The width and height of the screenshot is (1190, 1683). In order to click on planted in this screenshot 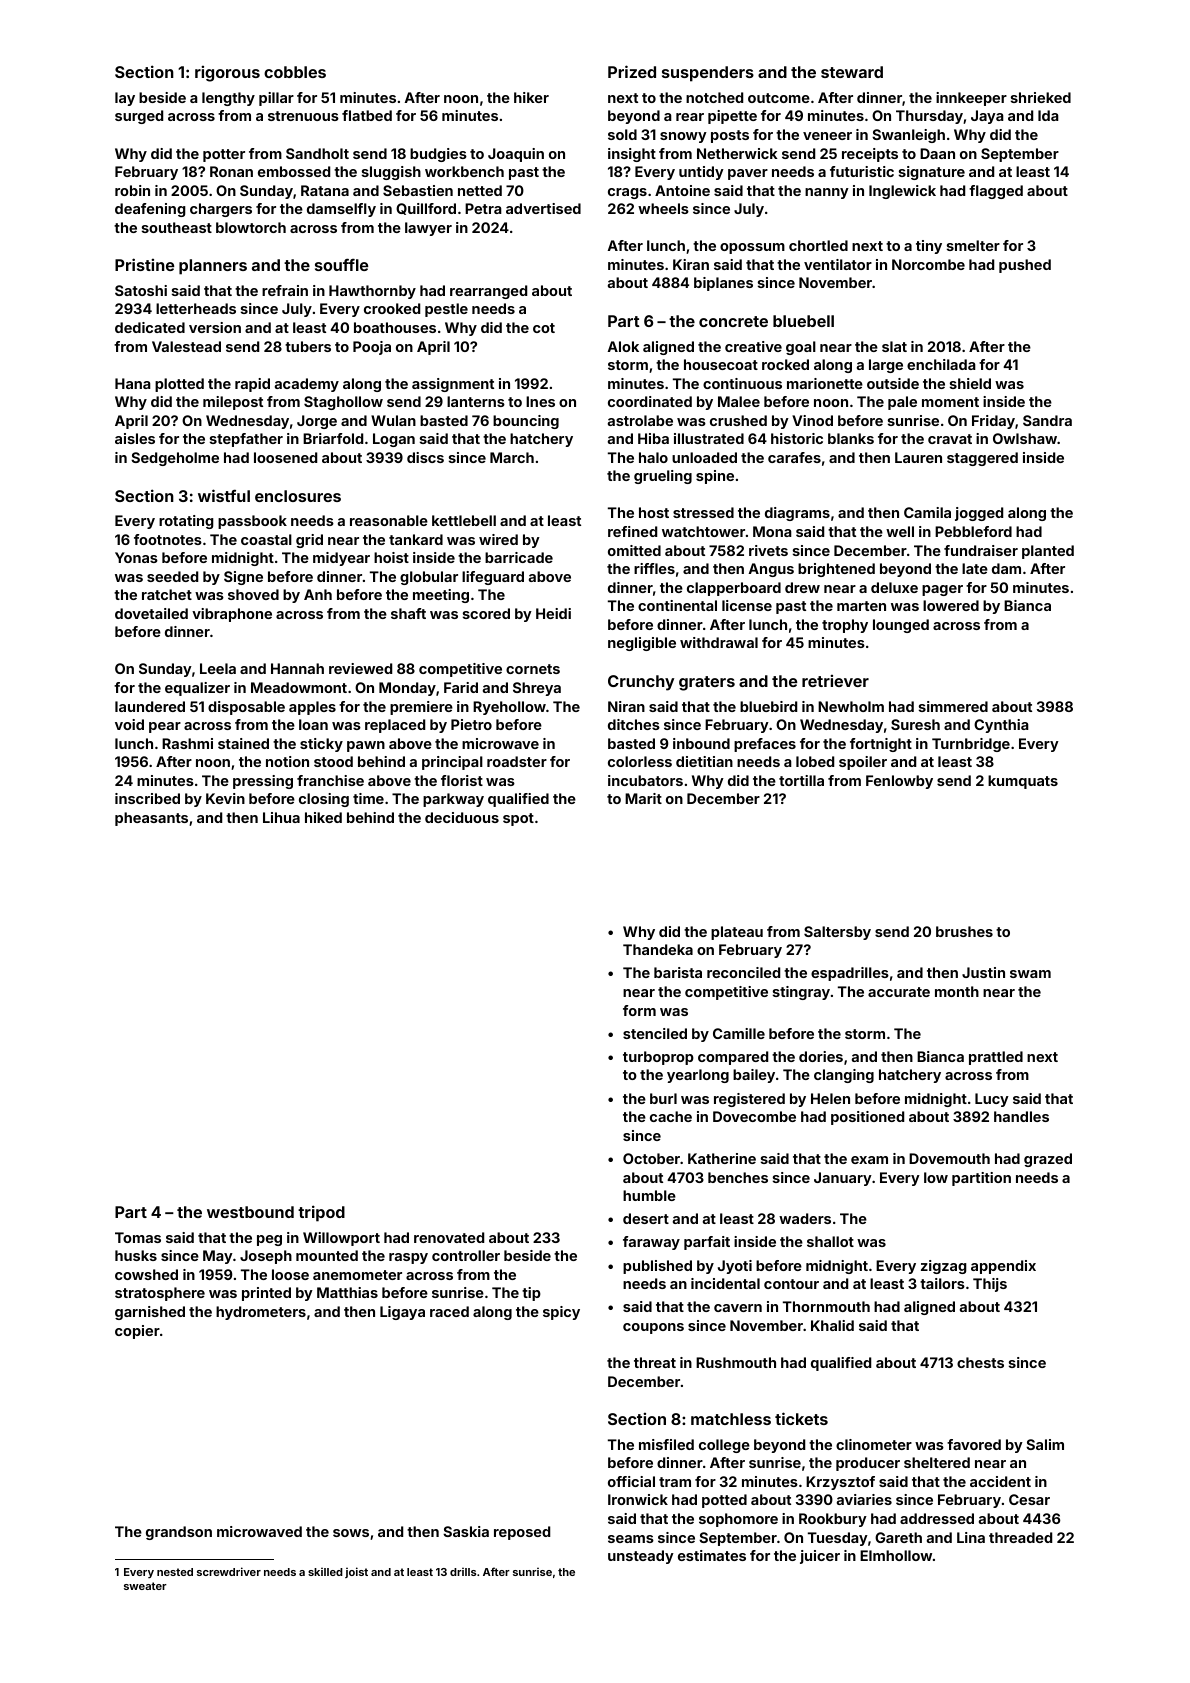, I will do `click(1048, 552)`.
